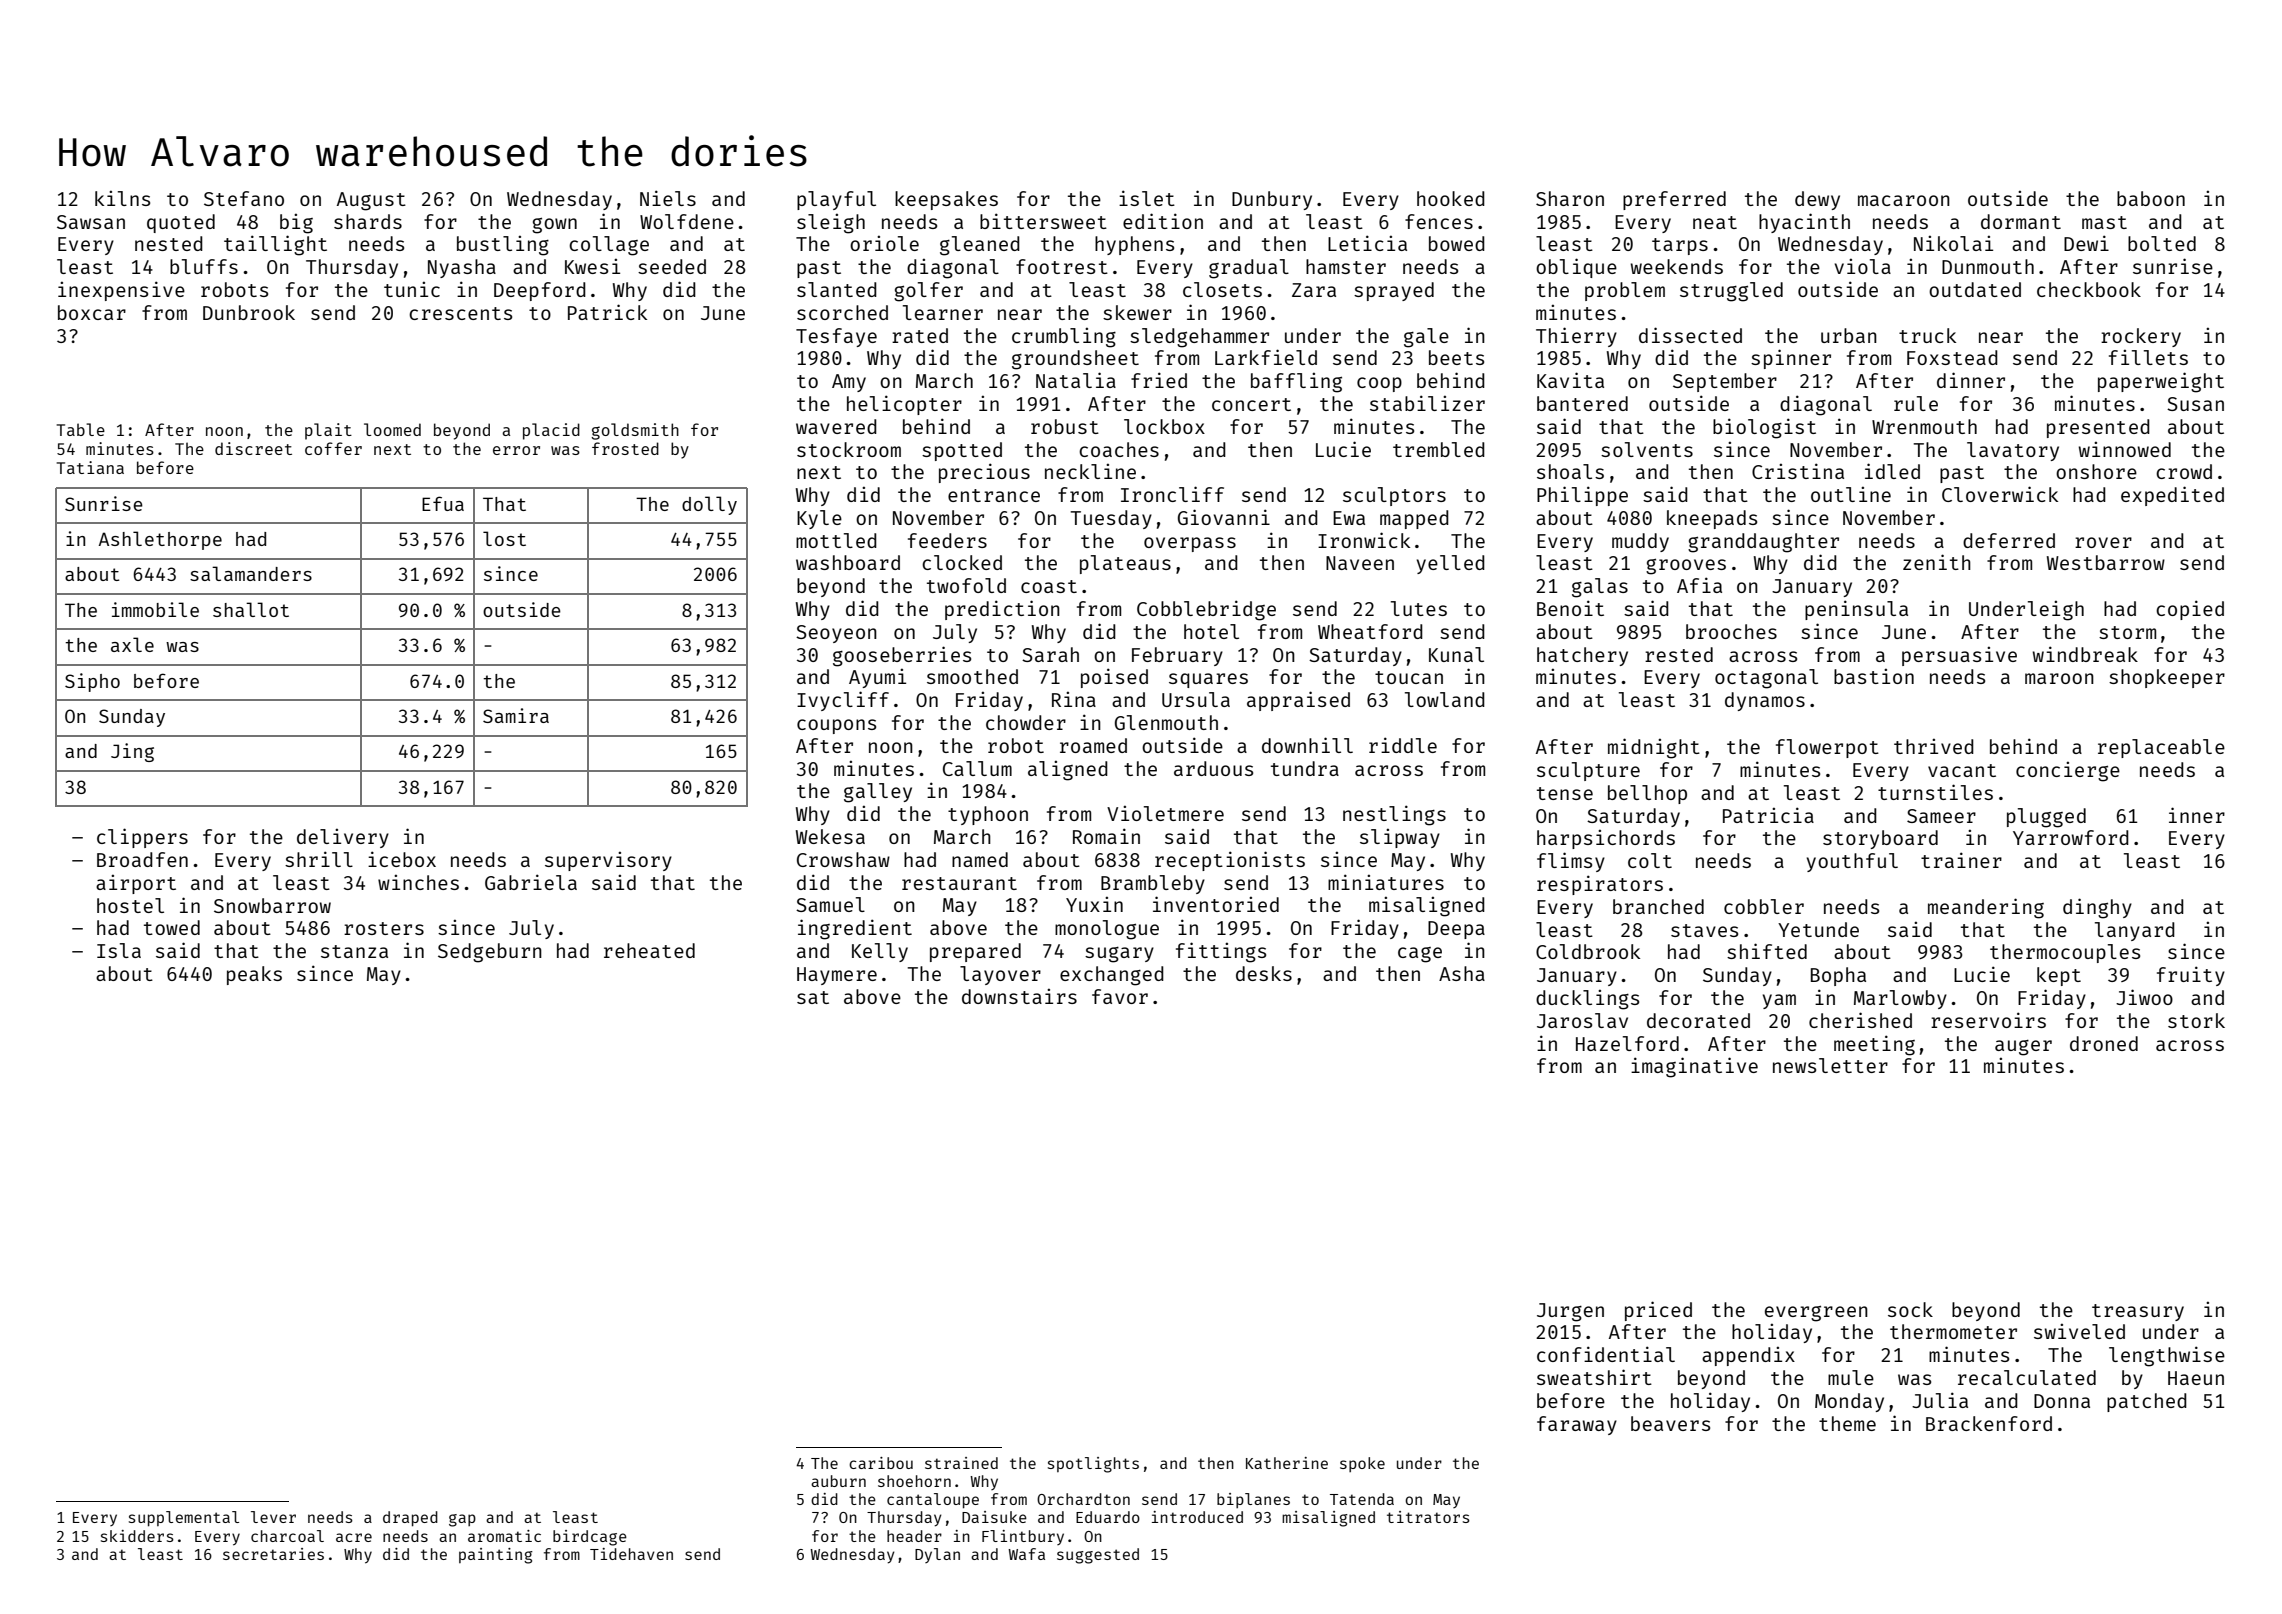 This screenshot has width=2282, height=1614. Describe the element at coordinates (1379, 384) in the screenshot. I see `coop` at that location.
